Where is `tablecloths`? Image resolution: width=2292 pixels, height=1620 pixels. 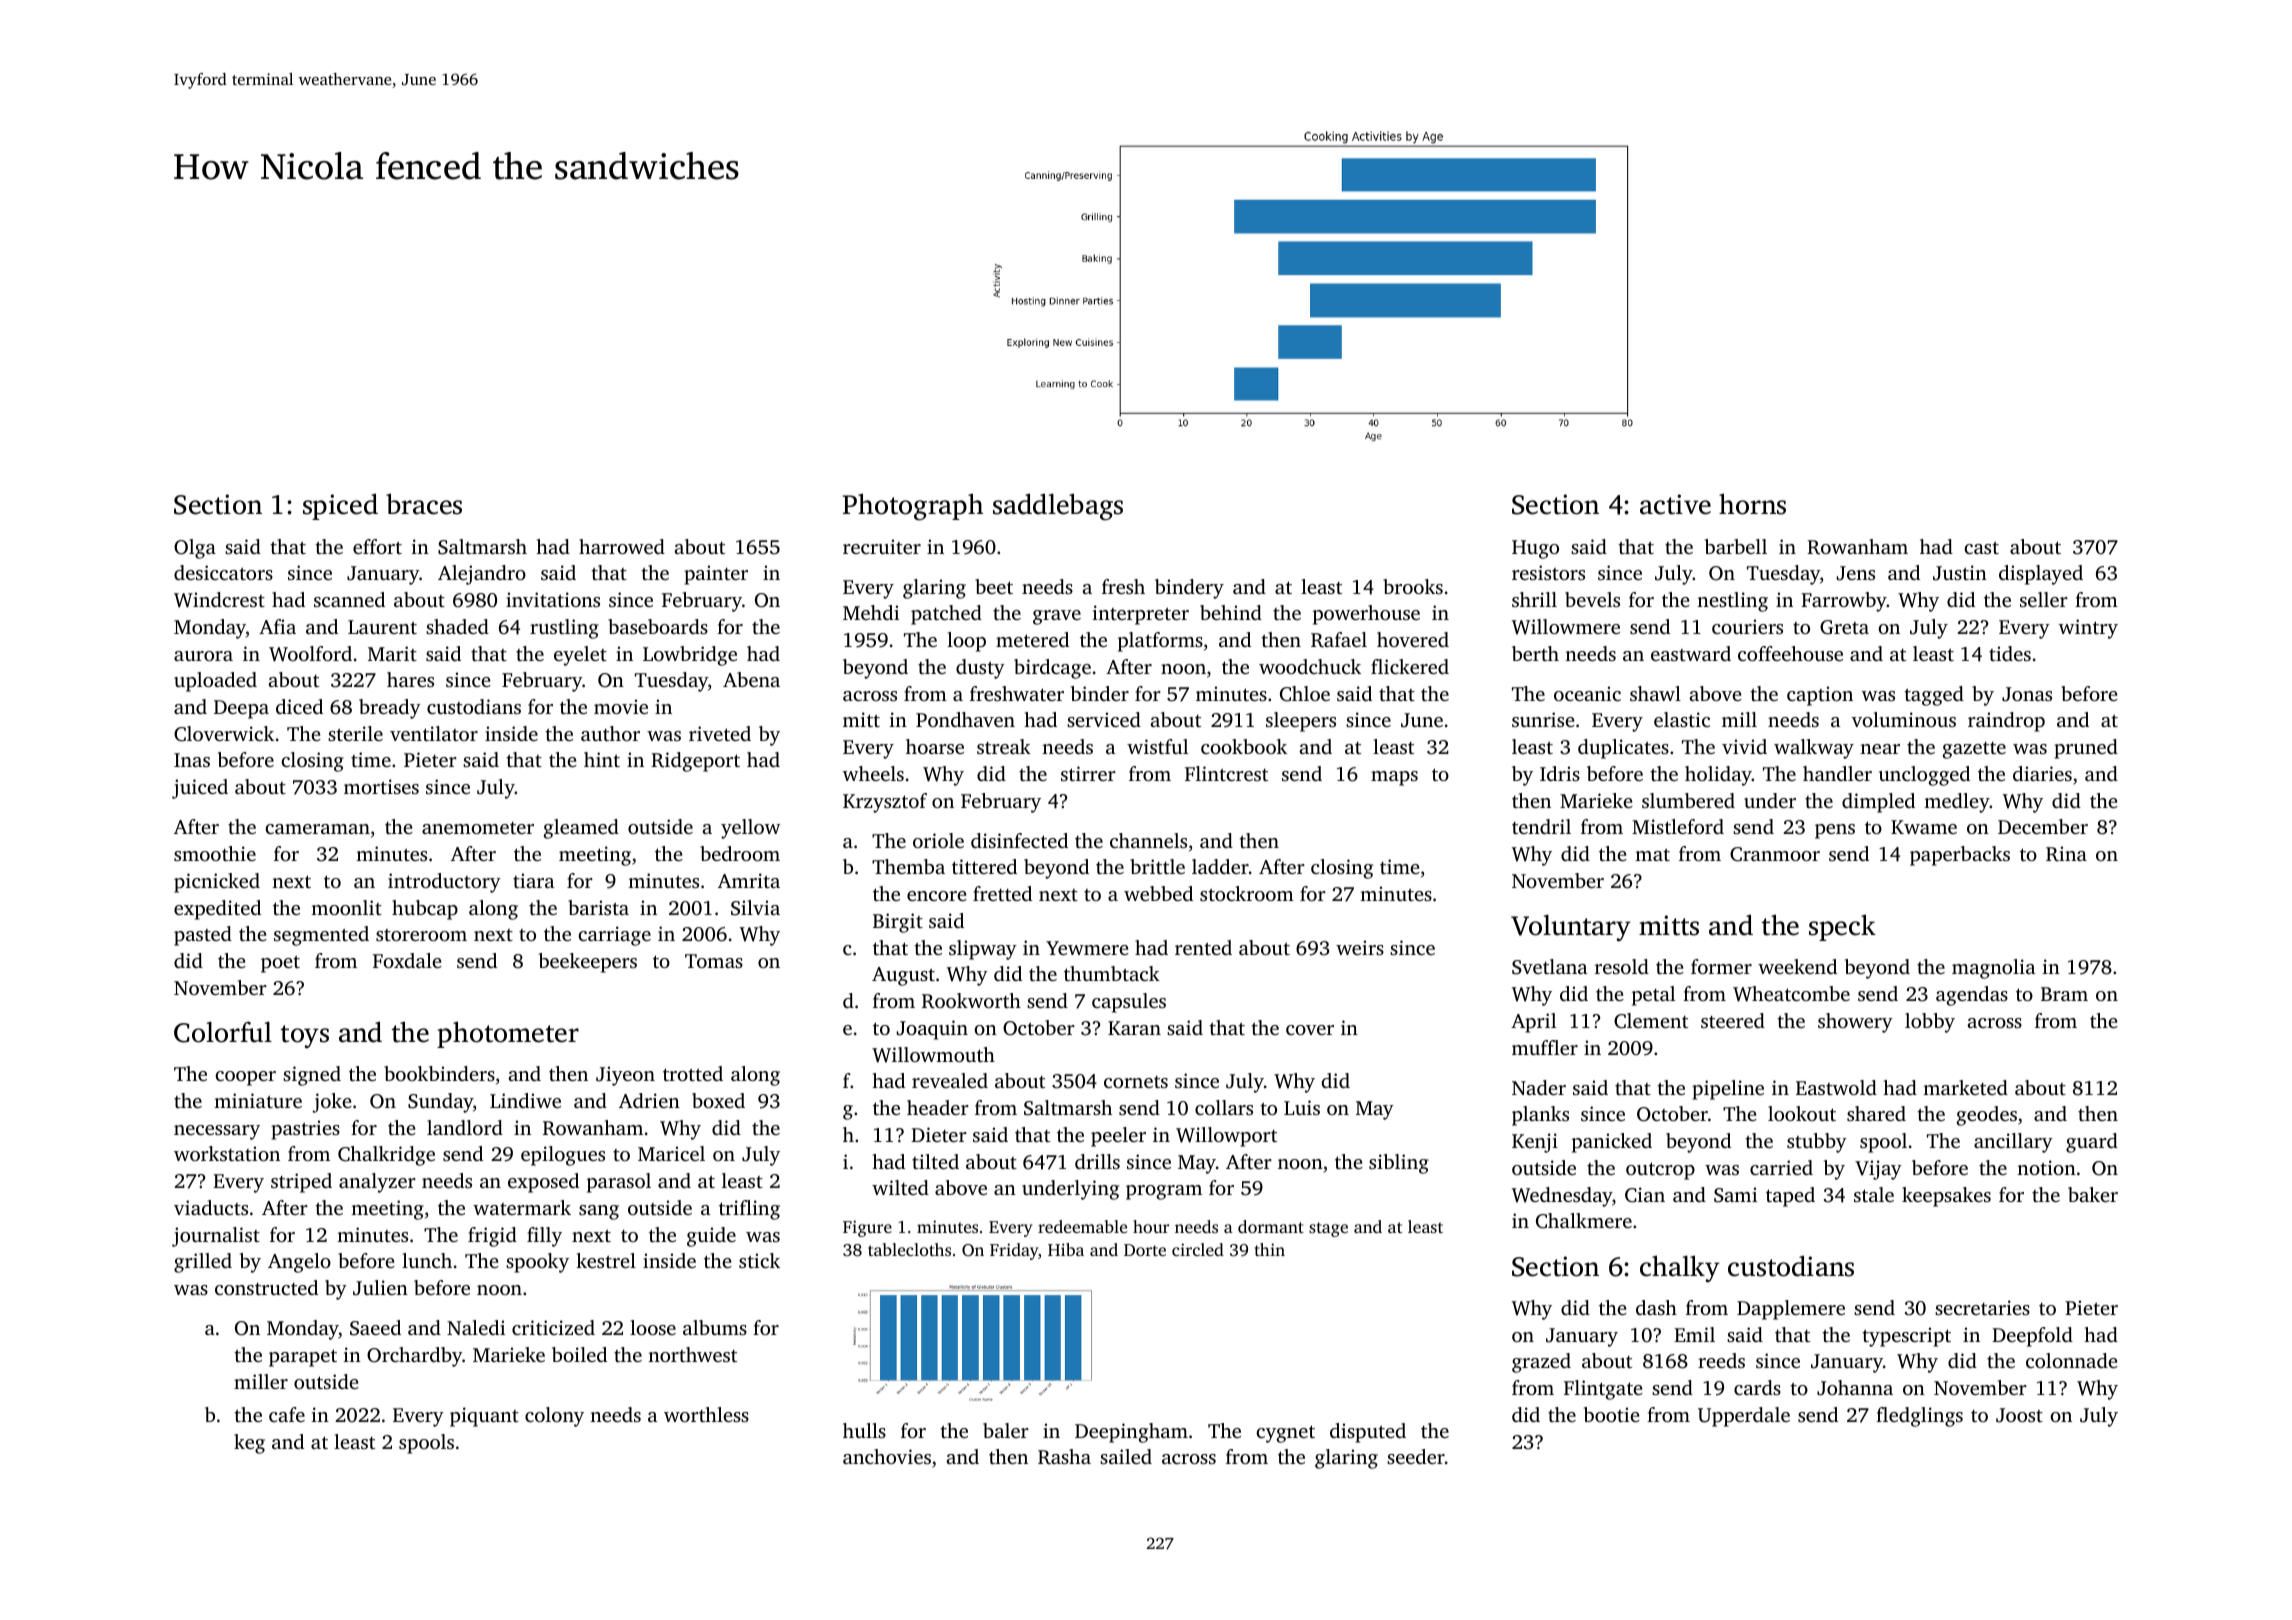 tablecloths is located at coordinates (909, 1249).
